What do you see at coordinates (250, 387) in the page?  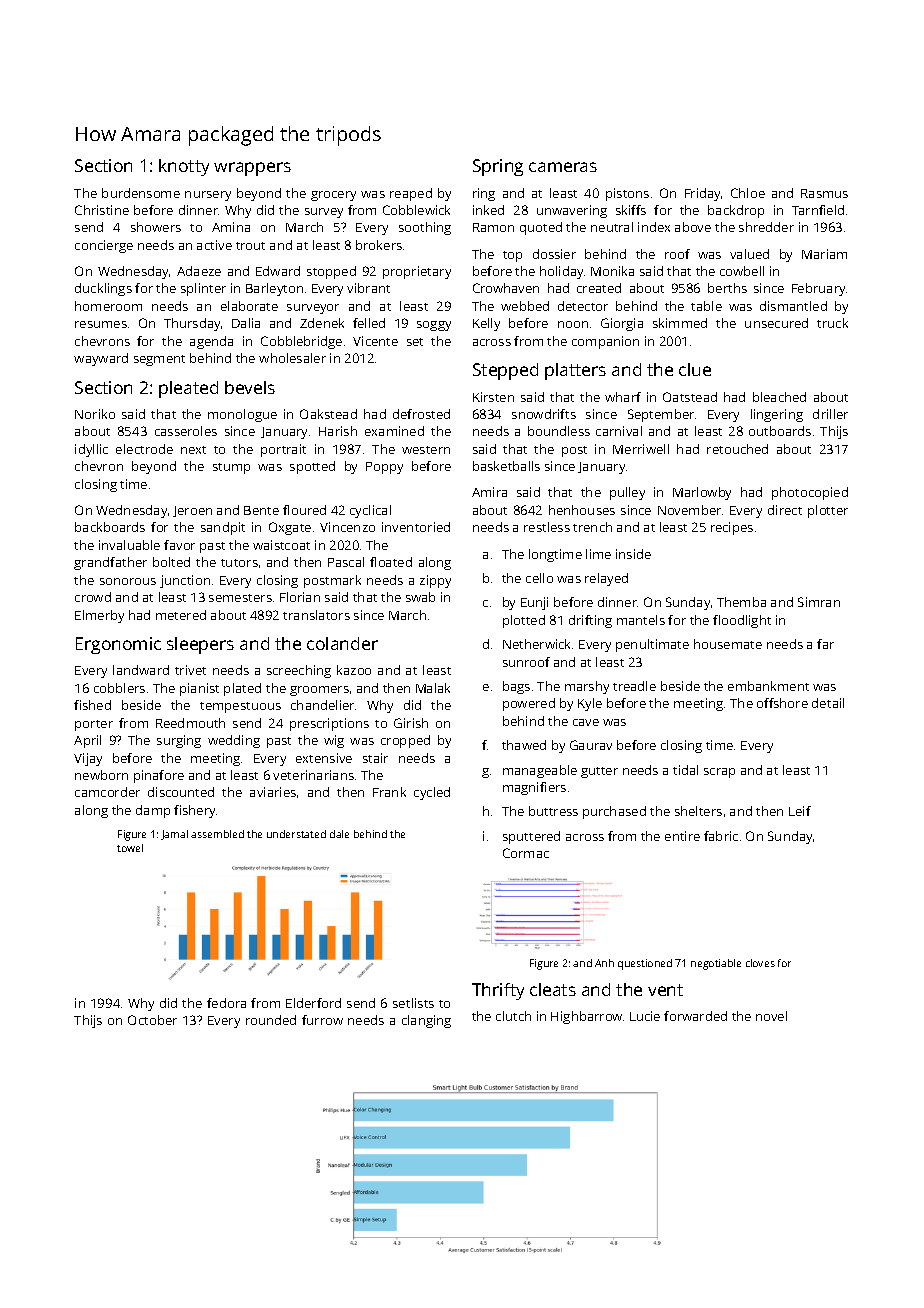 I see `bevels` at bounding box center [250, 387].
